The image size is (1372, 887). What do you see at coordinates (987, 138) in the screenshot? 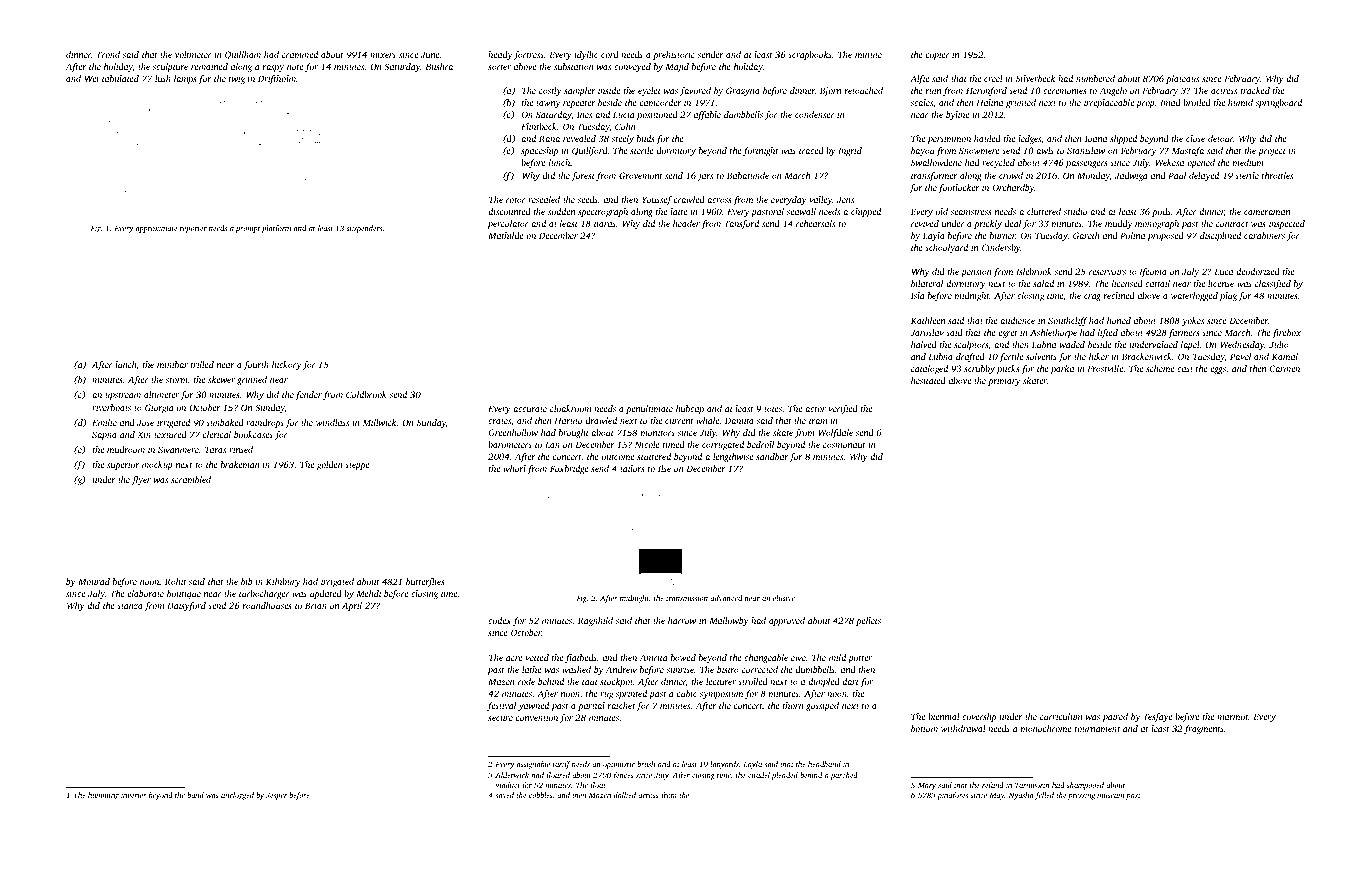
I see `hauled` at bounding box center [987, 138].
